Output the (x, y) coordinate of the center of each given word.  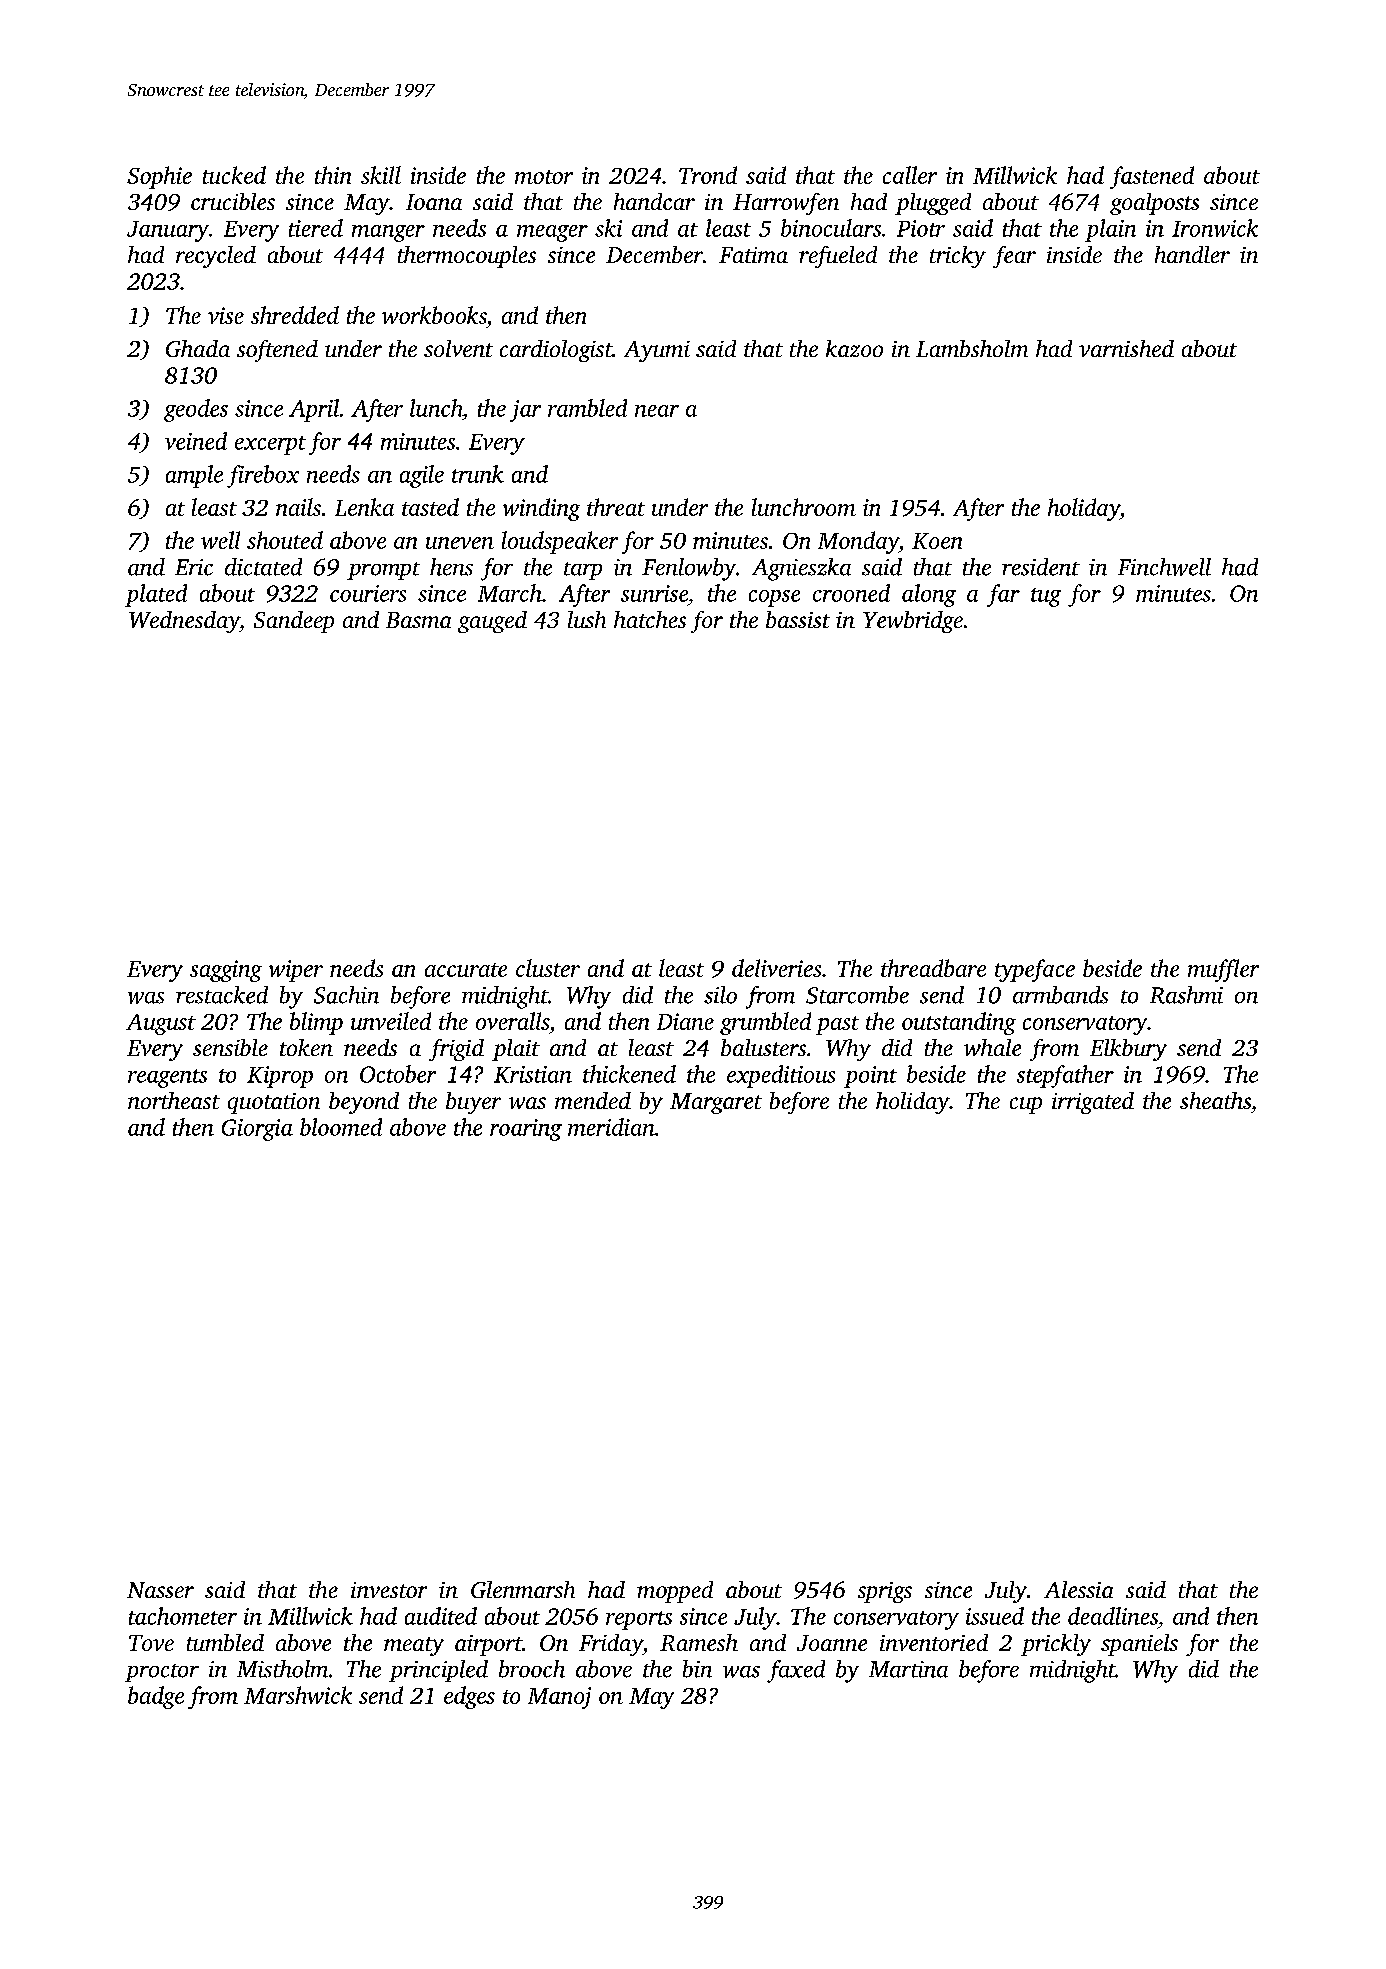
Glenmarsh (523, 1589)
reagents (167, 1078)
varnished (1126, 348)
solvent (458, 348)
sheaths (1215, 1100)
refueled (838, 257)
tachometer (183, 1616)
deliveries (776, 968)
